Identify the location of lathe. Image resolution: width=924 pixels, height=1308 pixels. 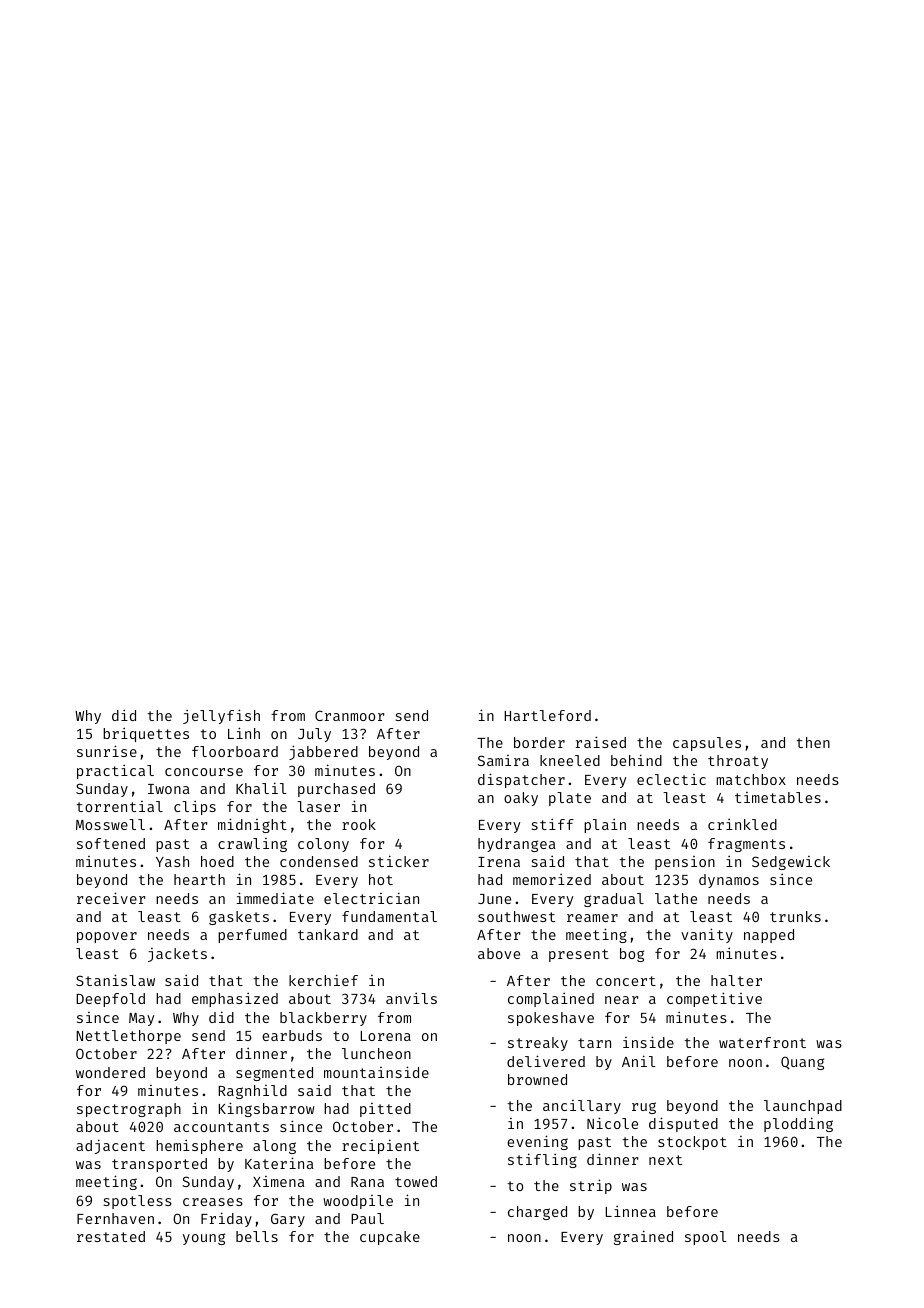
(676, 898).
